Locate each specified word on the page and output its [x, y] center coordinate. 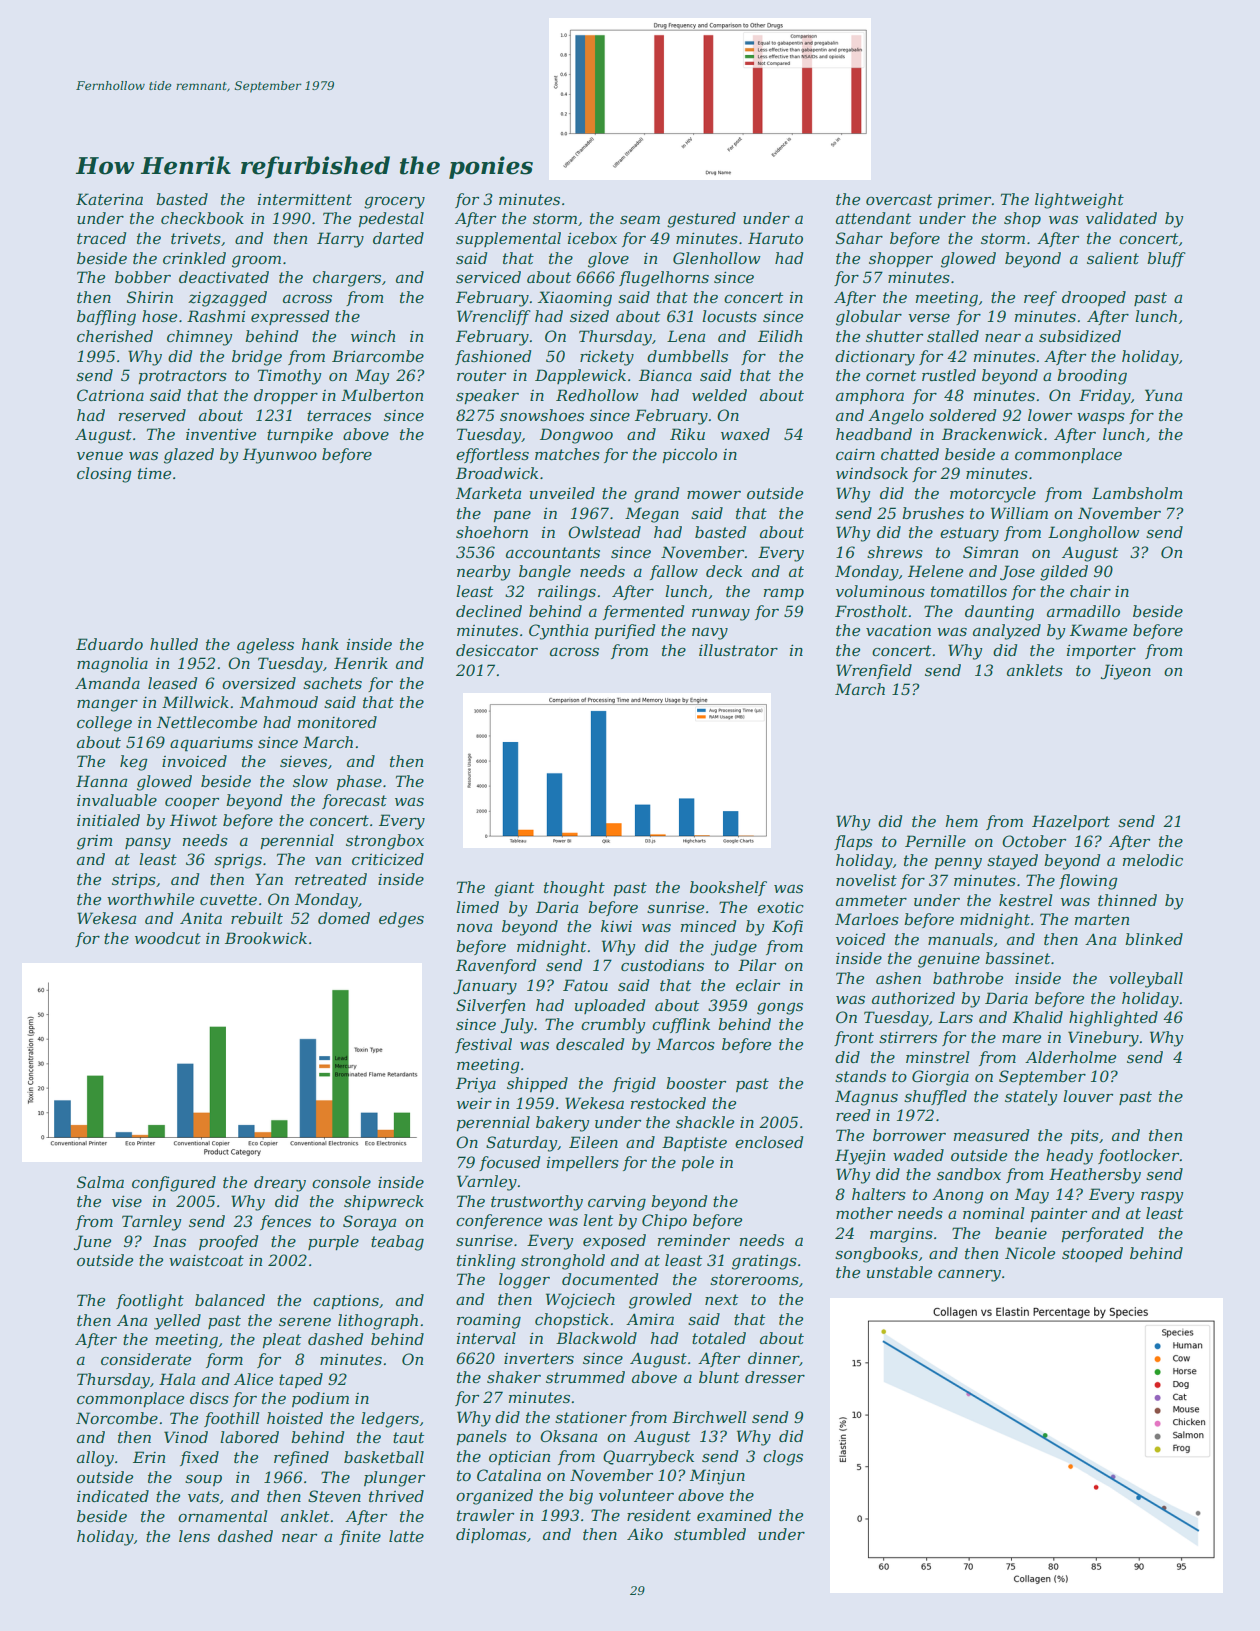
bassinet [1017, 958]
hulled [174, 644]
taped [301, 1380]
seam [640, 220]
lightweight [1079, 201]
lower [1050, 415]
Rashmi [216, 316]
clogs [783, 1458]
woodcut [168, 938]
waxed [745, 434]
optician [519, 1458]
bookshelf [728, 888]
